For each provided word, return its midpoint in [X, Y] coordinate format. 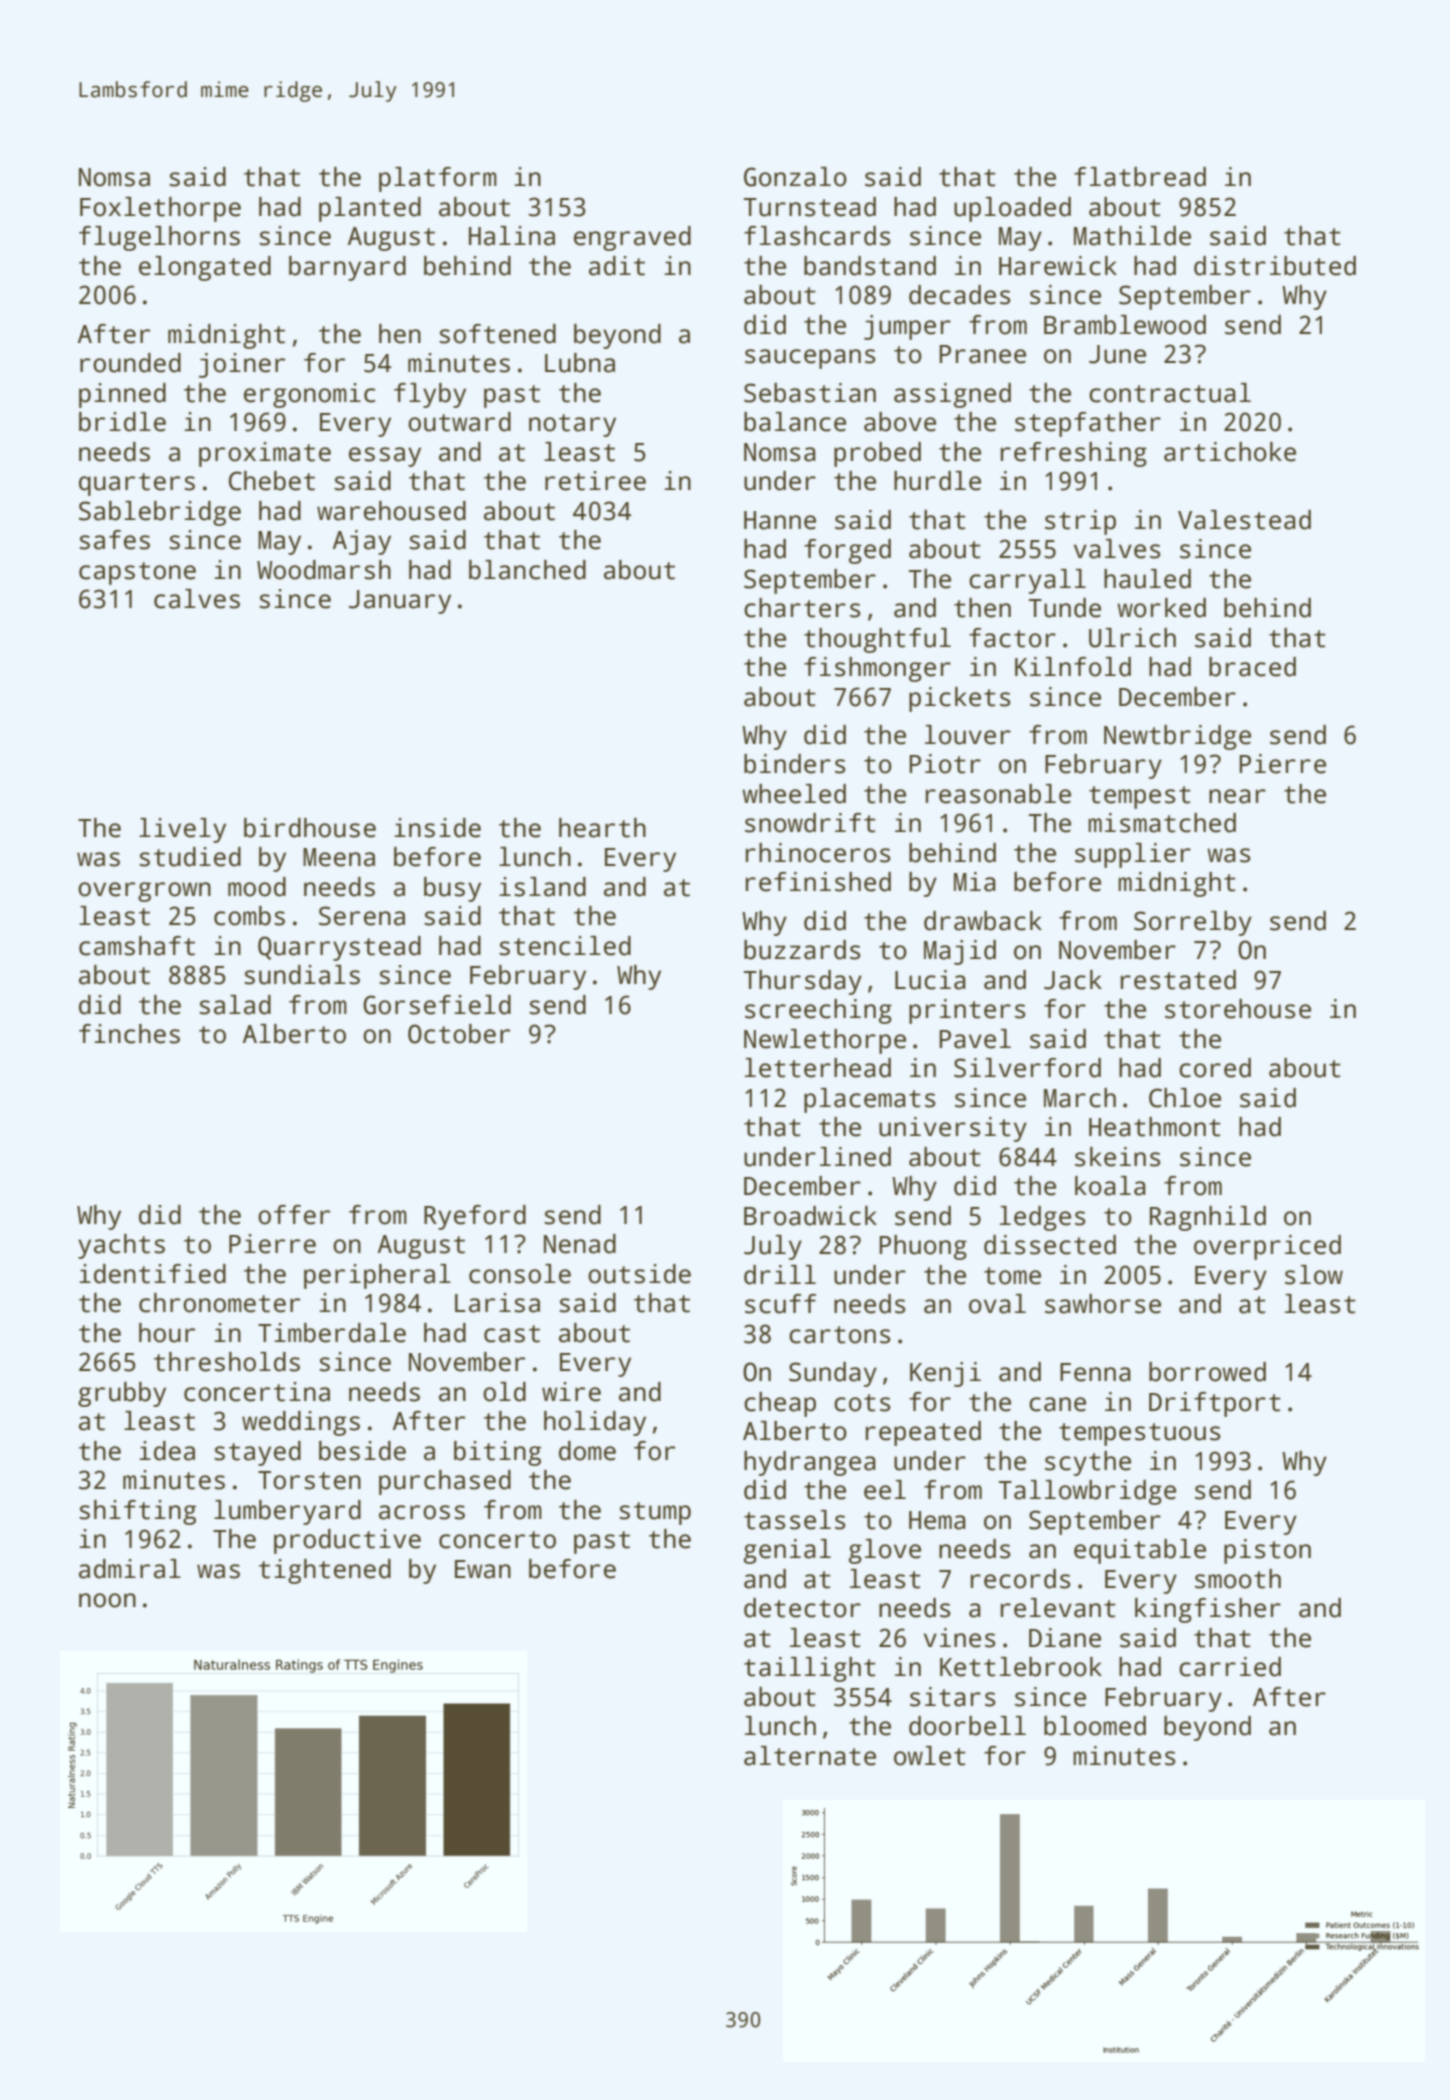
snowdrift [810, 823]
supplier [1133, 855]
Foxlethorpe [160, 209]
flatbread [1140, 177]
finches [129, 1034]
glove [885, 1551]
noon [107, 1600]
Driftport [1215, 1404]
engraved [632, 238]
